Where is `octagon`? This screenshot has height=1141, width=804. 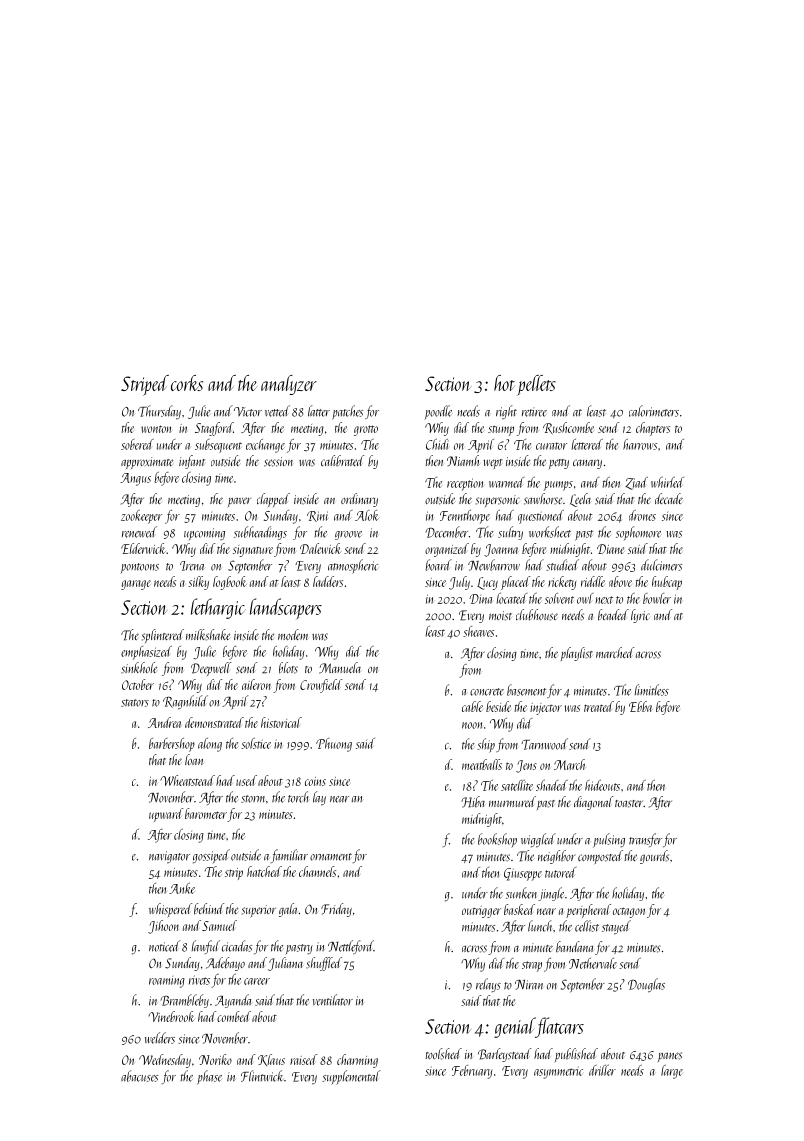 octagon is located at coordinates (629, 913).
